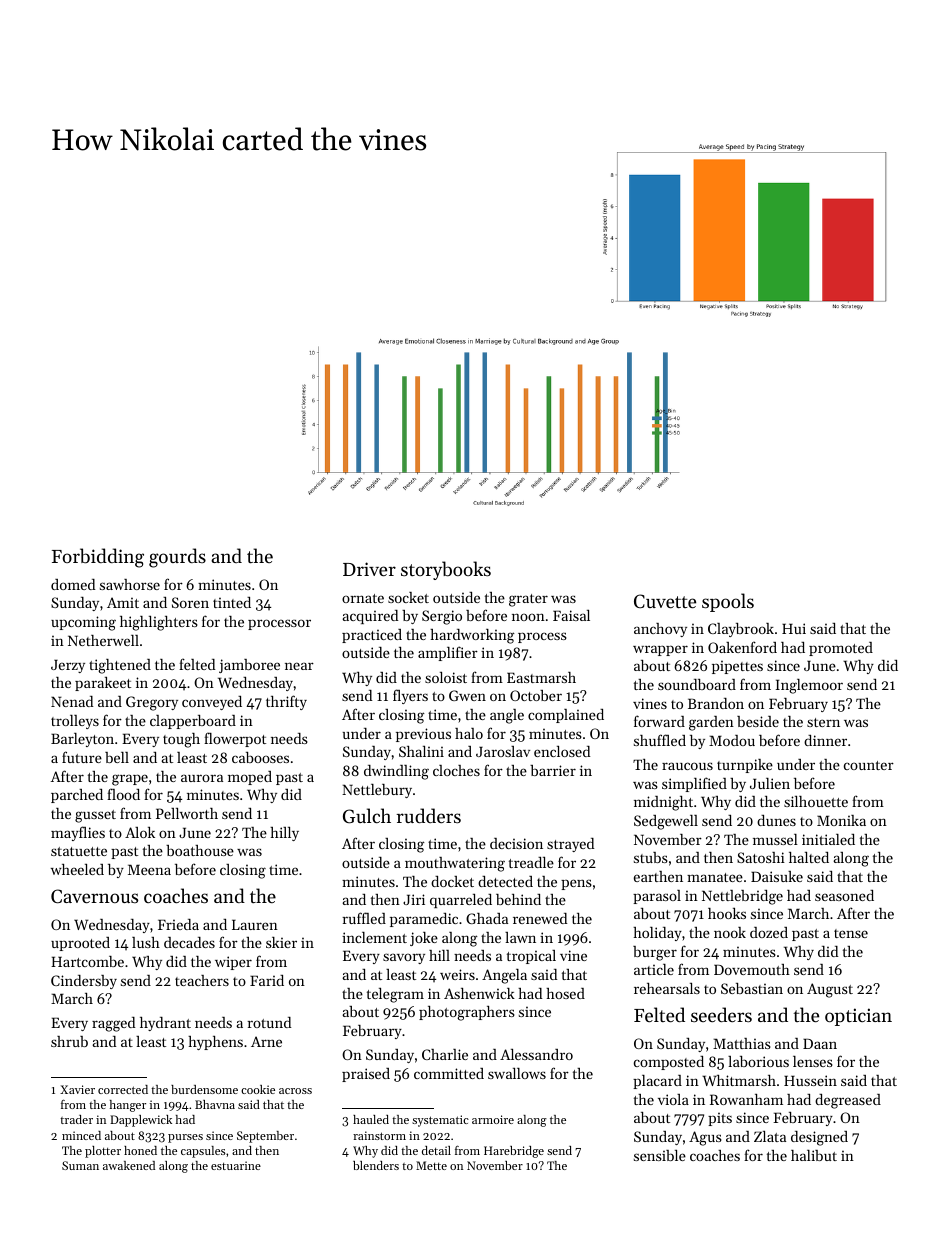 This screenshot has height=1233, width=952. I want to click on Hui, so click(794, 628).
